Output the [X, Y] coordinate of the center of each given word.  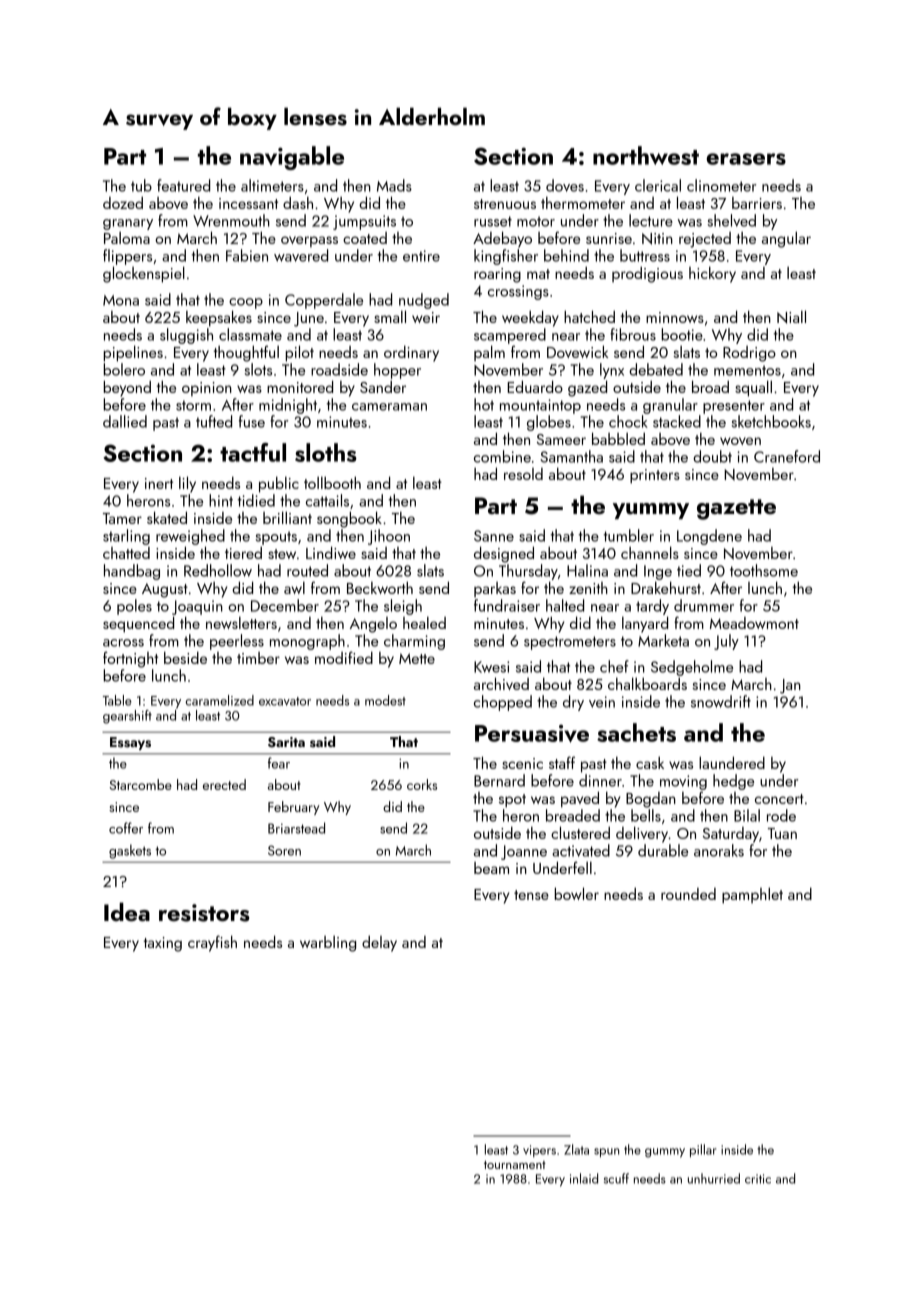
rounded [688, 894]
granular [670, 406]
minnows [675, 317]
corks [422, 784]
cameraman [389, 407]
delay [379, 943]
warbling [328, 944]
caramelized [219, 700]
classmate [250, 334]
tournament [515, 1165]
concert [779, 799]
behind [566, 255]
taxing [163, 944]
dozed [123, 202]
